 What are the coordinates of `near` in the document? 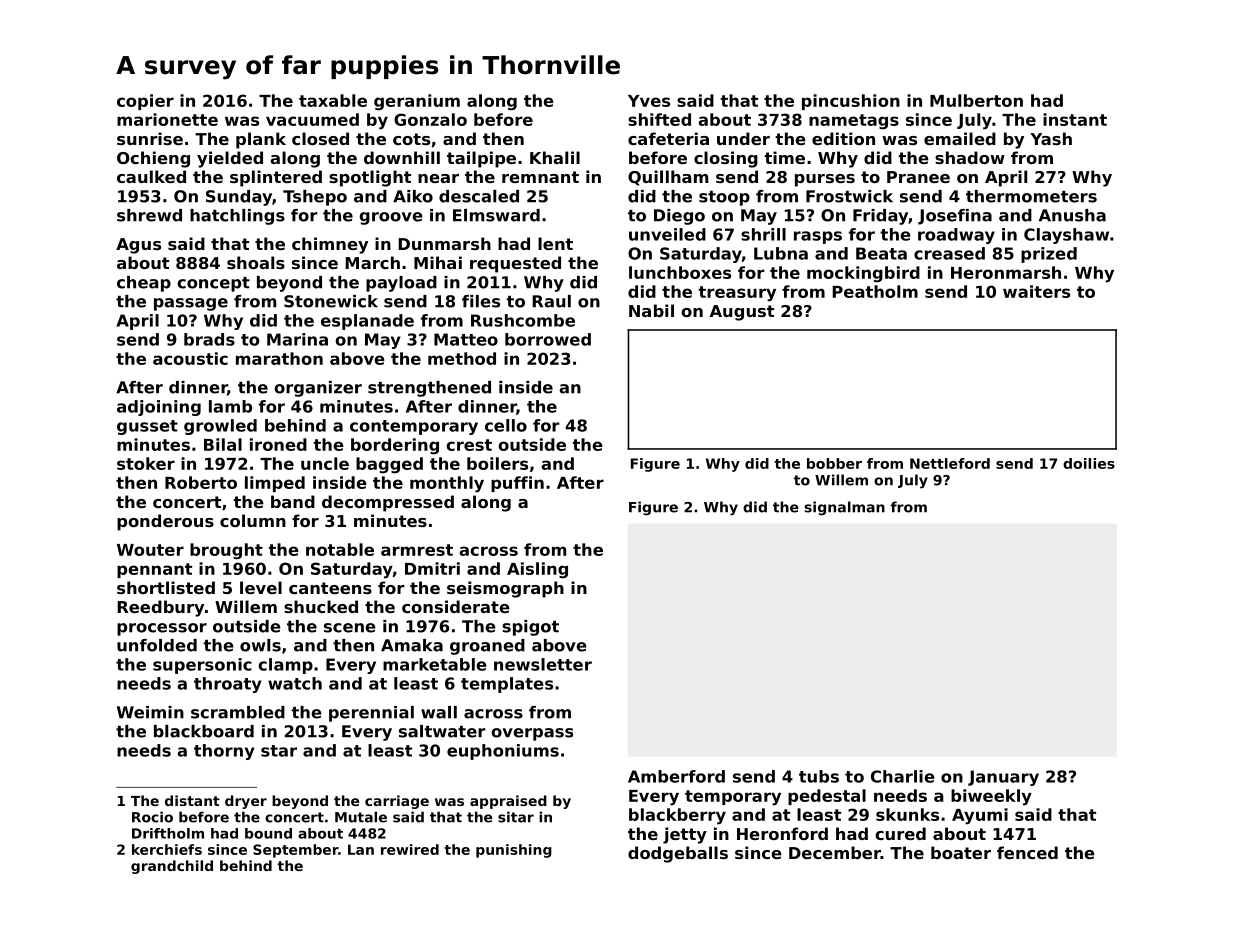 It's located at (438, 178).
